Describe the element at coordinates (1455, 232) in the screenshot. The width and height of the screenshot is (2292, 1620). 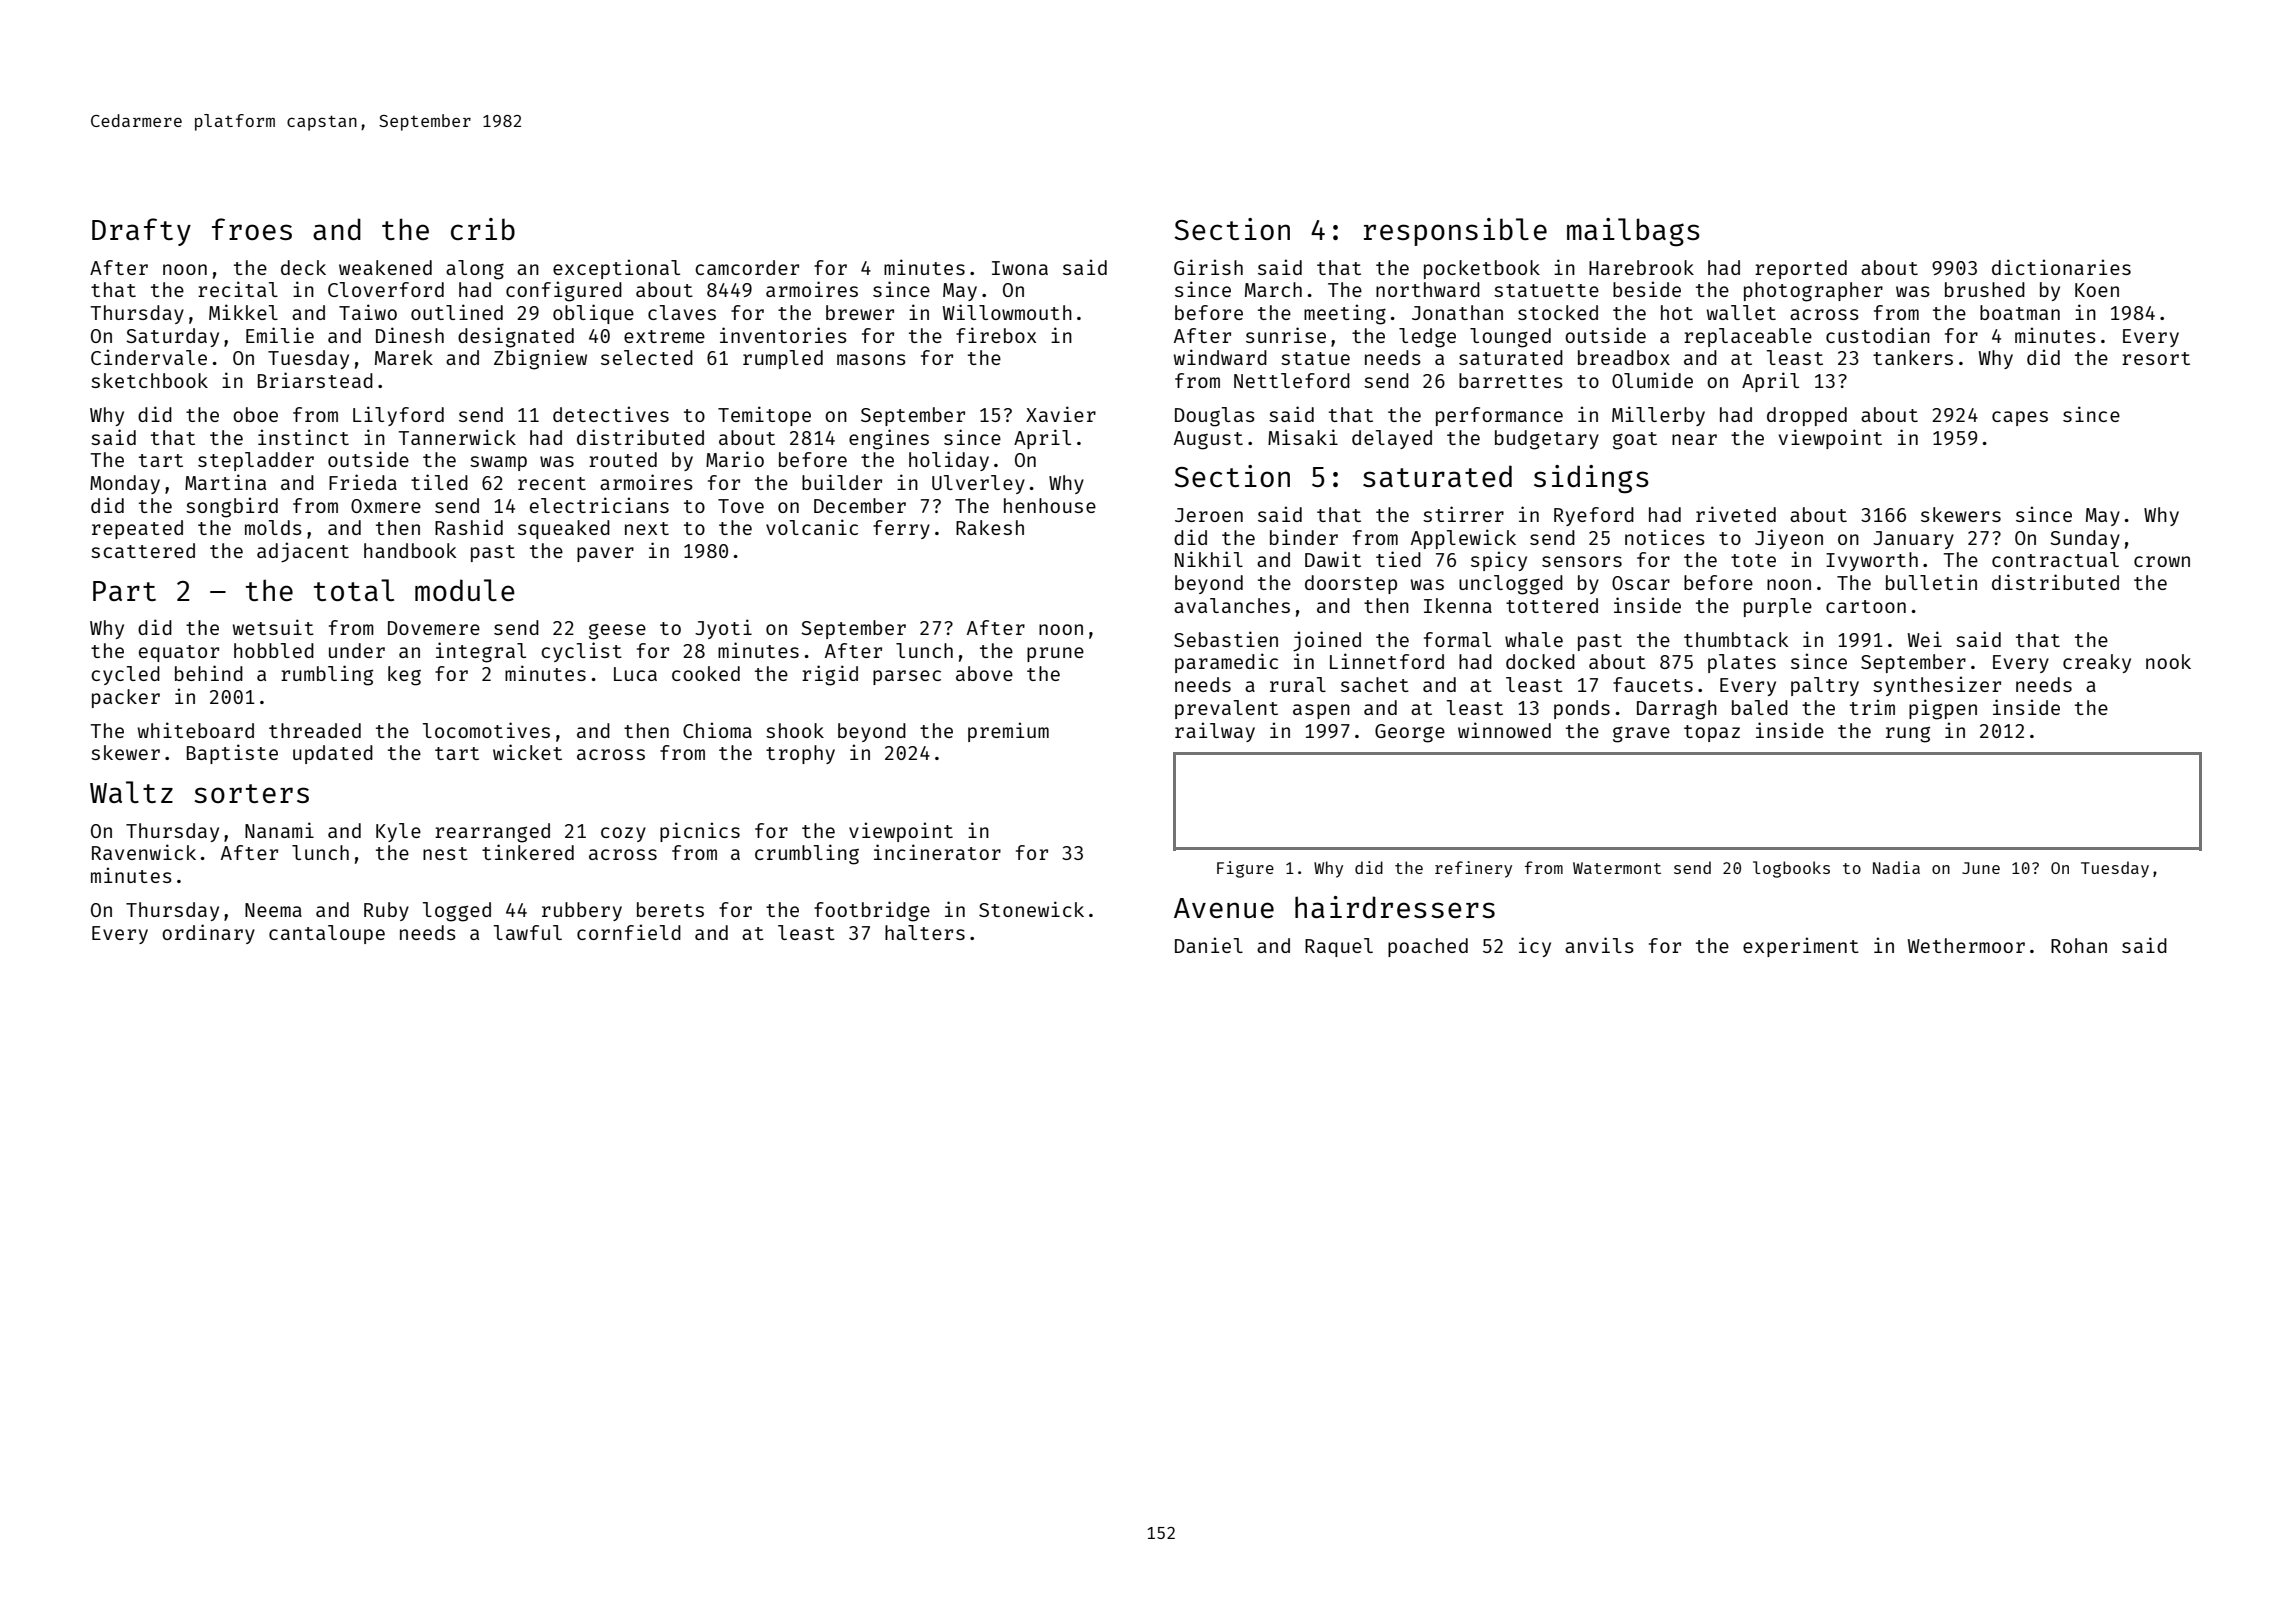
I see `responsible` at that location.
